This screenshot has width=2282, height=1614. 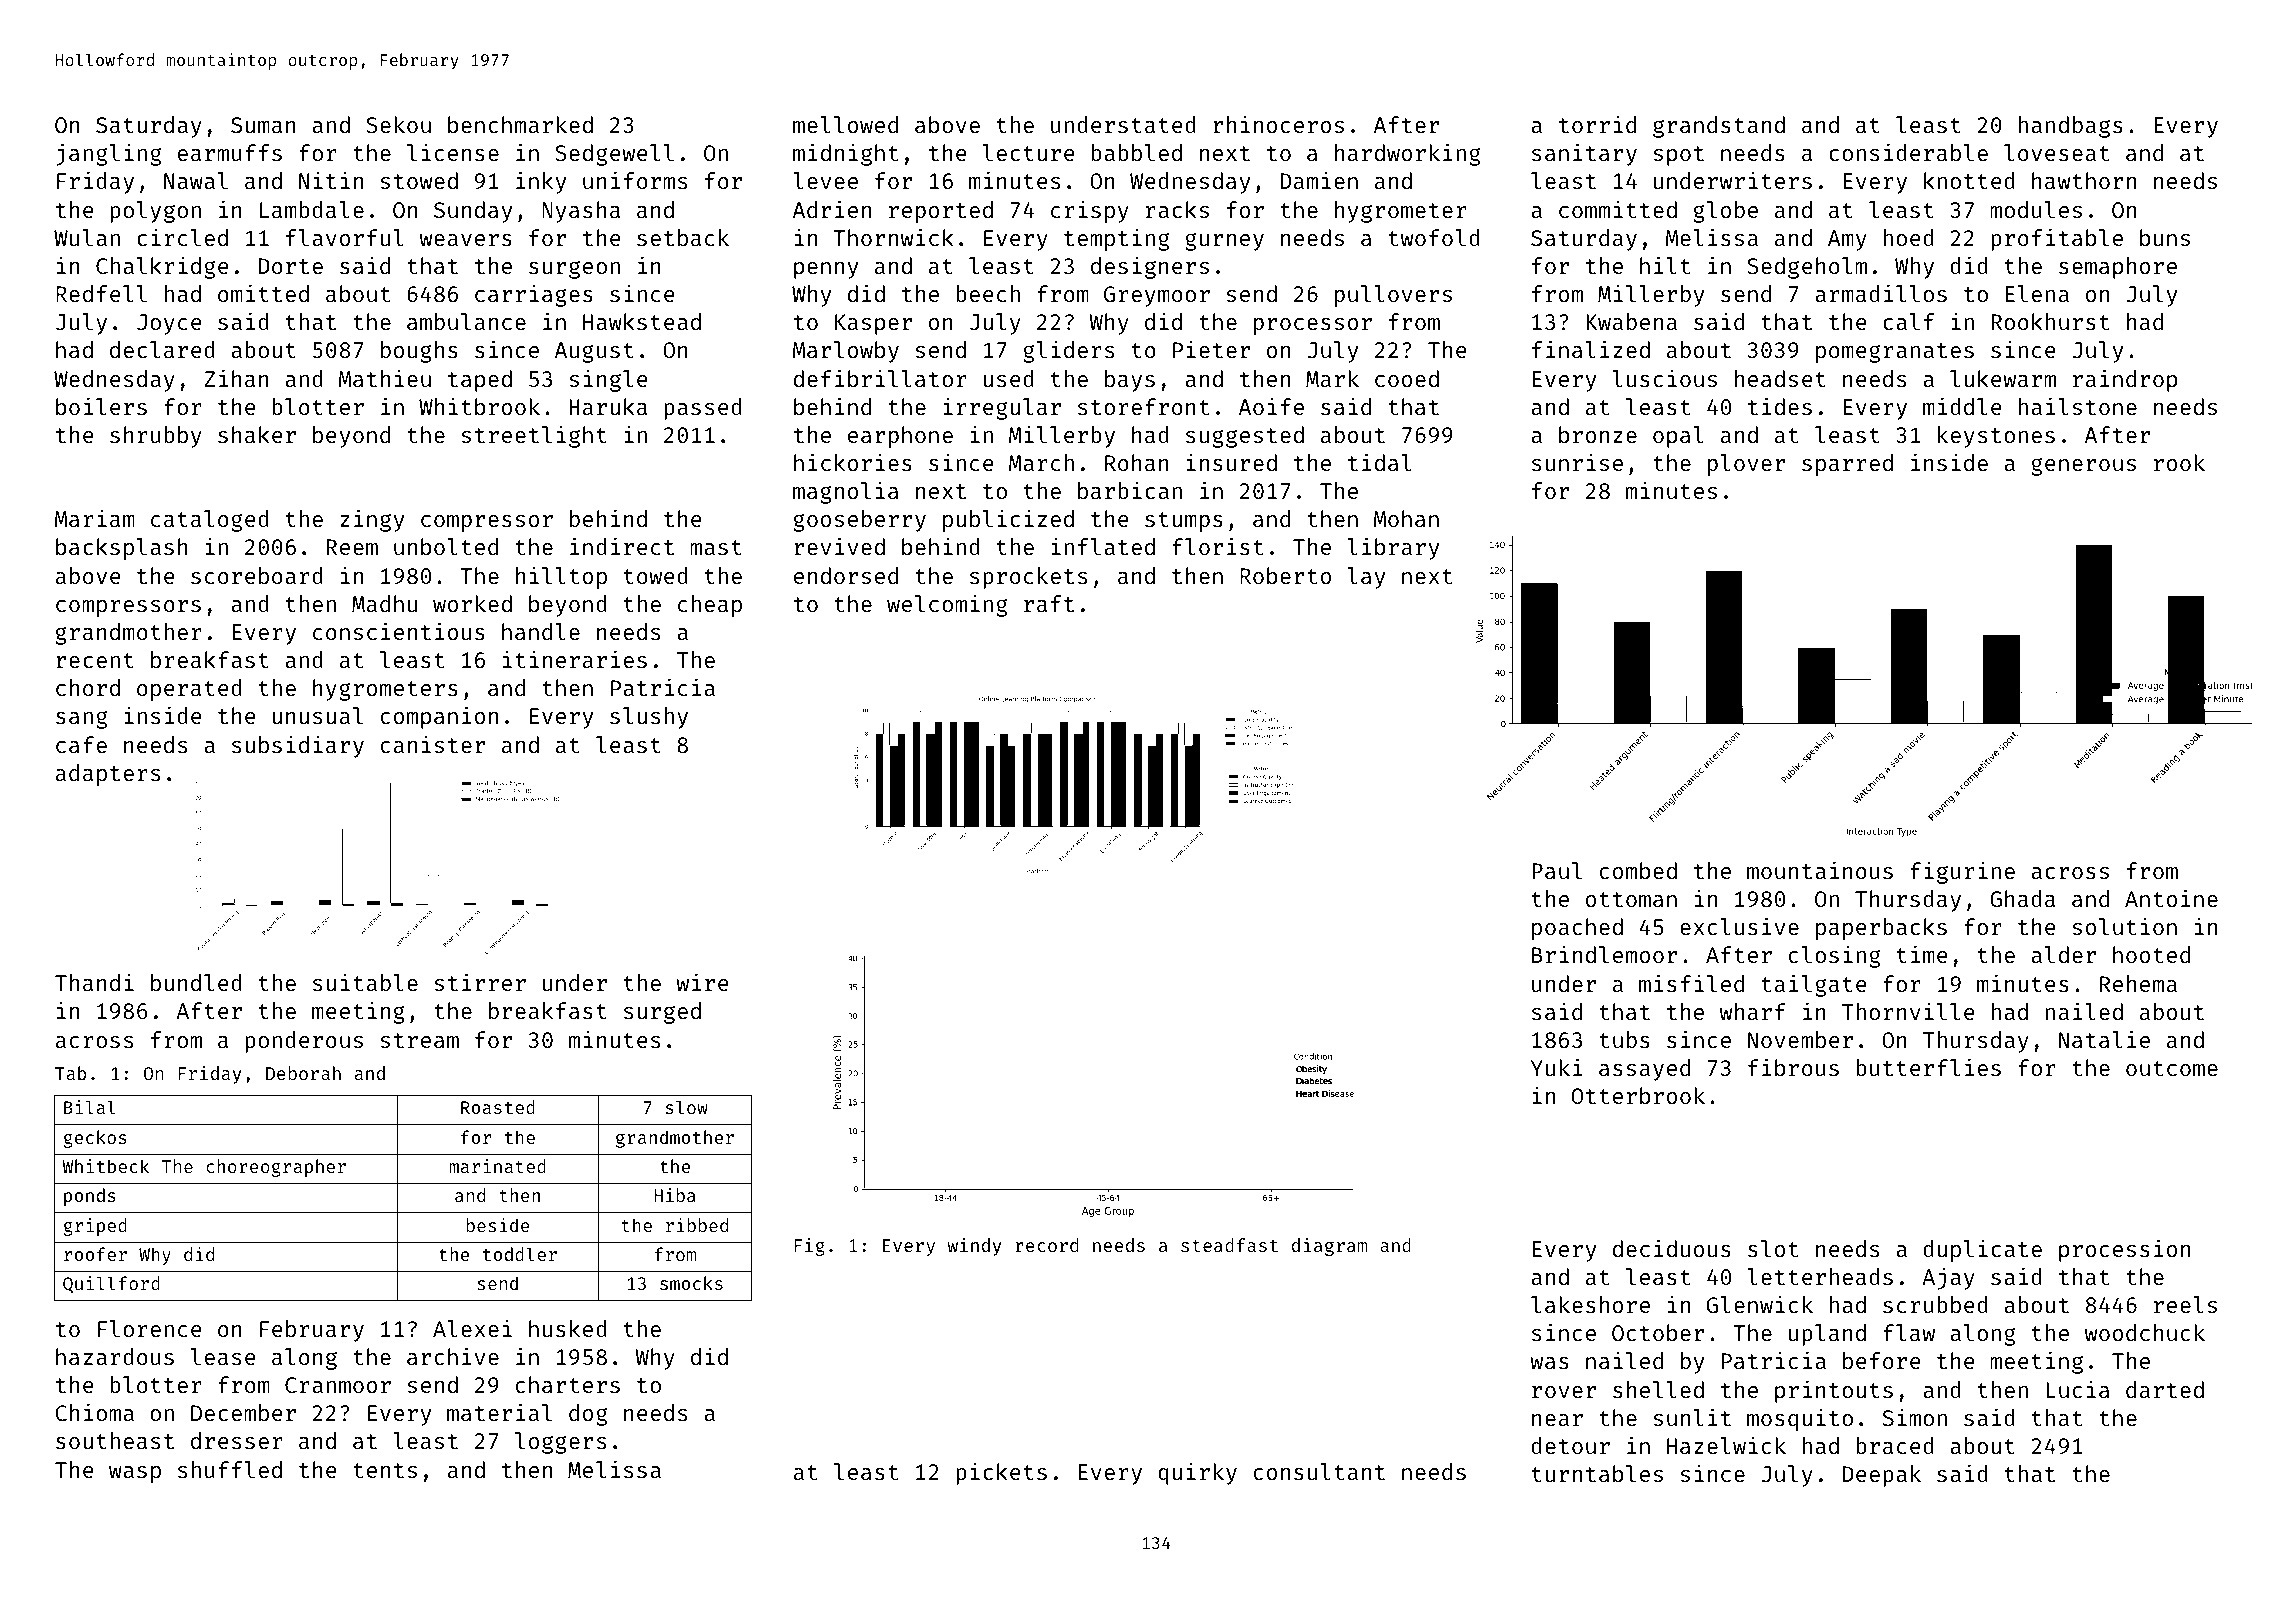 What do you see at coordinates (1773, 1248) in the screenshot?
I see `slot` at bounding box center [1773, 1248].
